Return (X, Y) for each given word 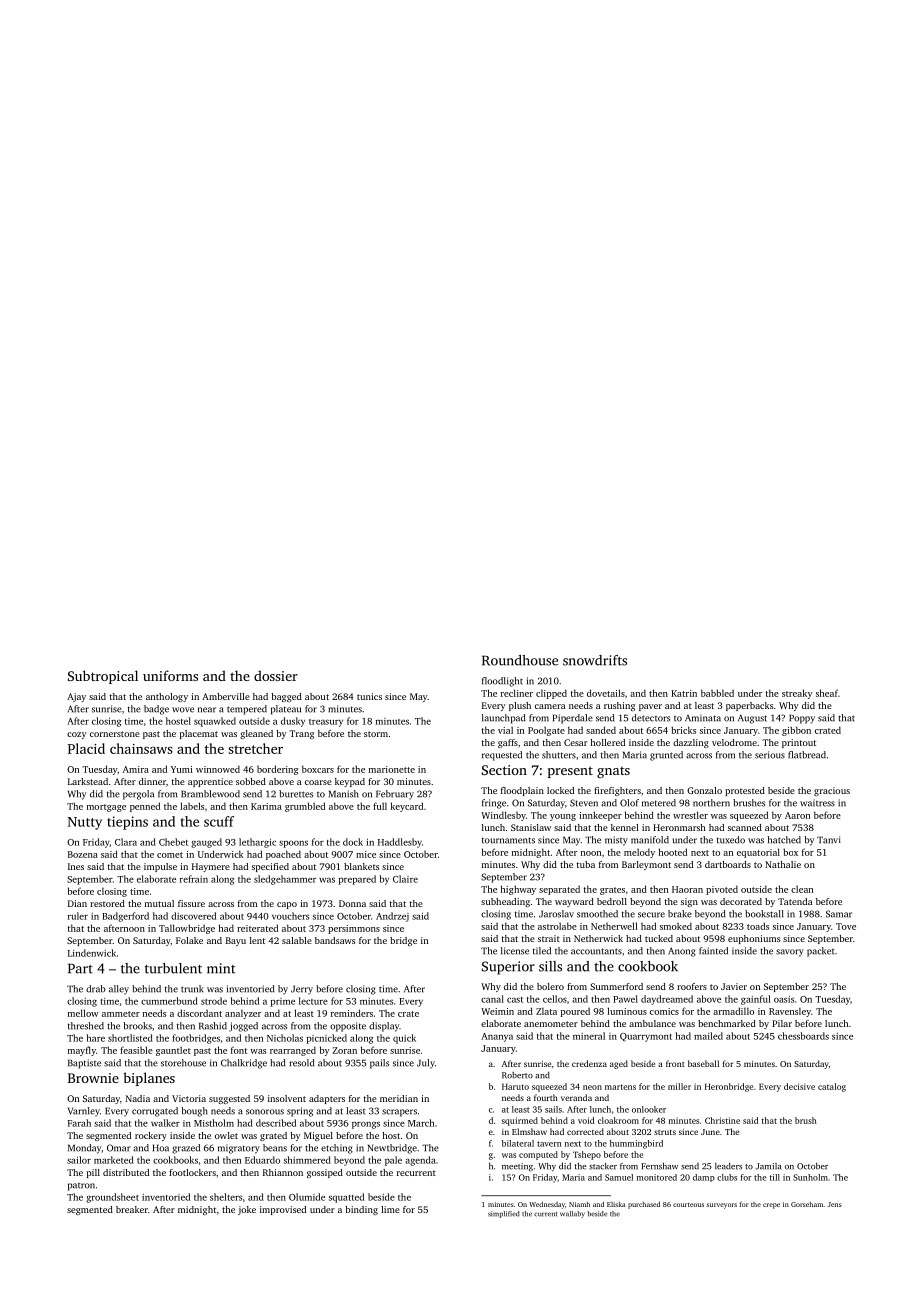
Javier (734, 986)
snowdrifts (595, 660)
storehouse (183, 1063)
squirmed (520, 1121)
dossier (276, 675)
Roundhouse (520, 660)
